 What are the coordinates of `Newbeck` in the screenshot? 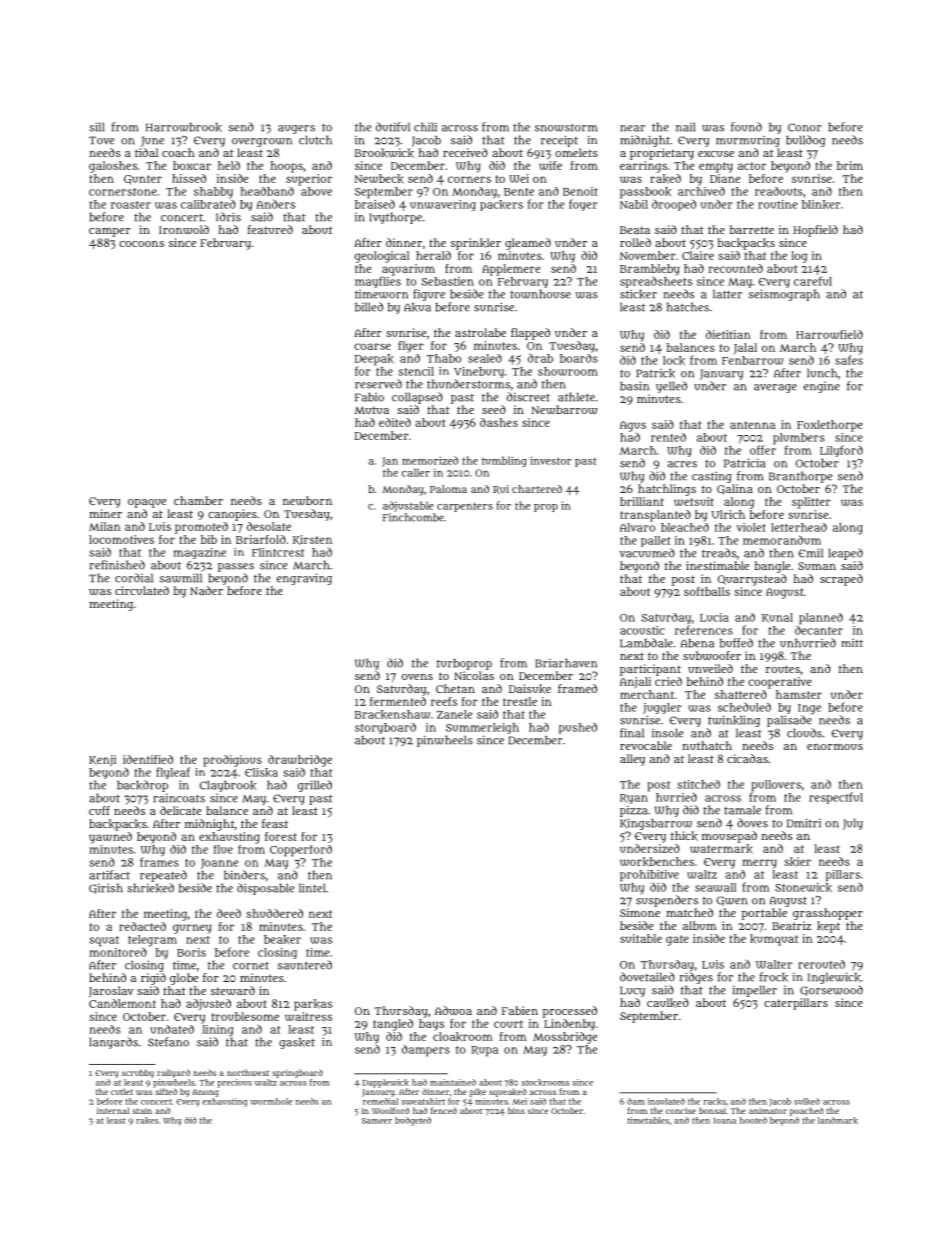 It's located at (379, 179).
